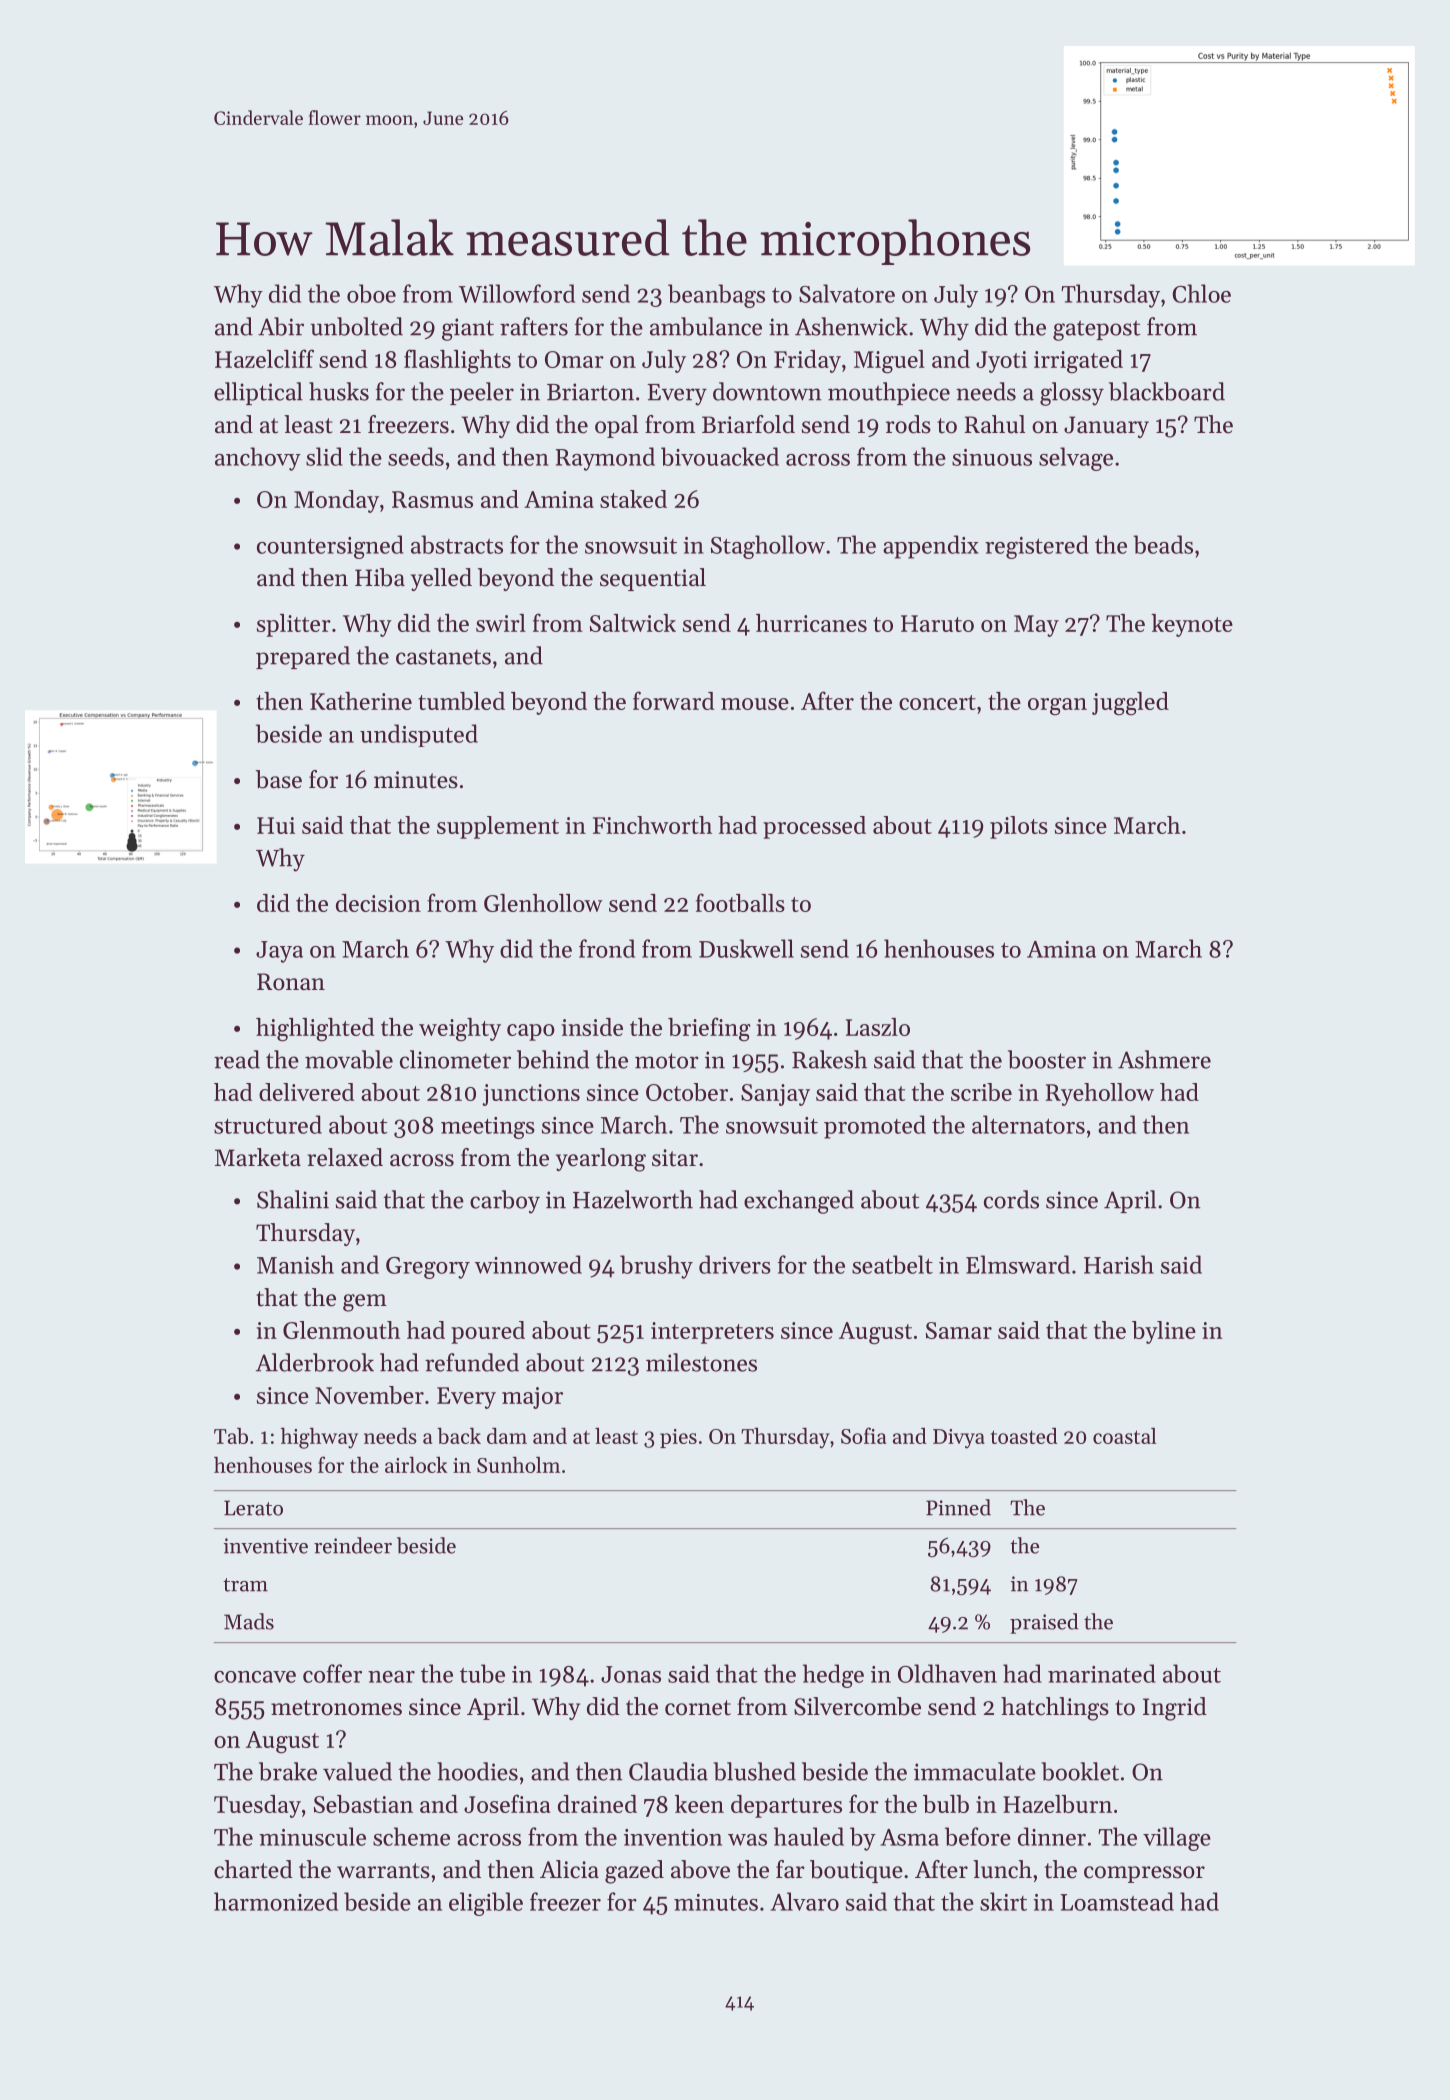 This screenshot has height=2100, width=1450. What do you see at coordinates (505, 1202) in the screenshot?
I see `carboy` at bounding box center [505, 1202].
